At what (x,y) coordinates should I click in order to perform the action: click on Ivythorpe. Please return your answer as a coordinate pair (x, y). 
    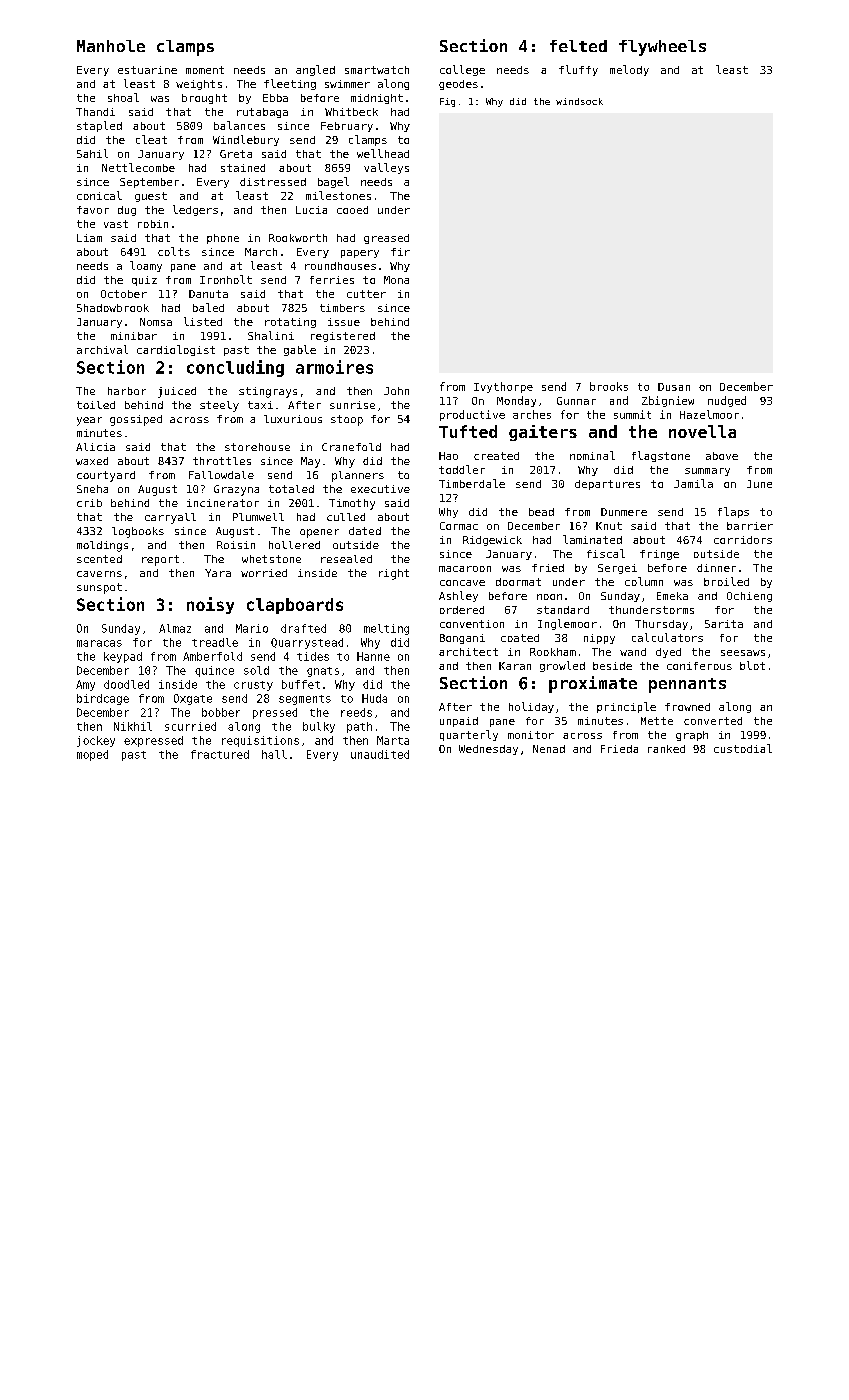
    Looking at the image, I should click on (503, 387).
